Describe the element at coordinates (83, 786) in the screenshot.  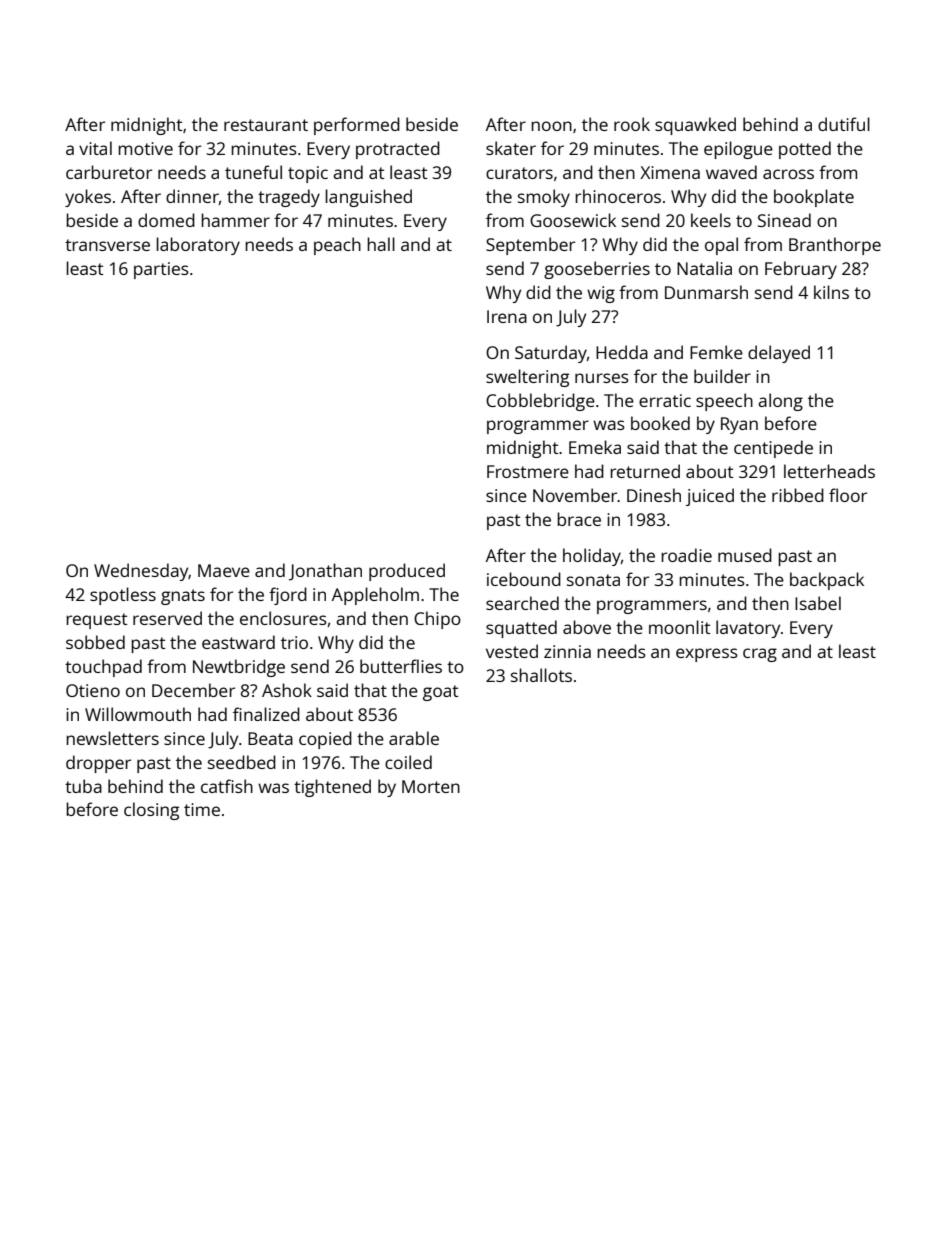
I see `tuba` at that location.
